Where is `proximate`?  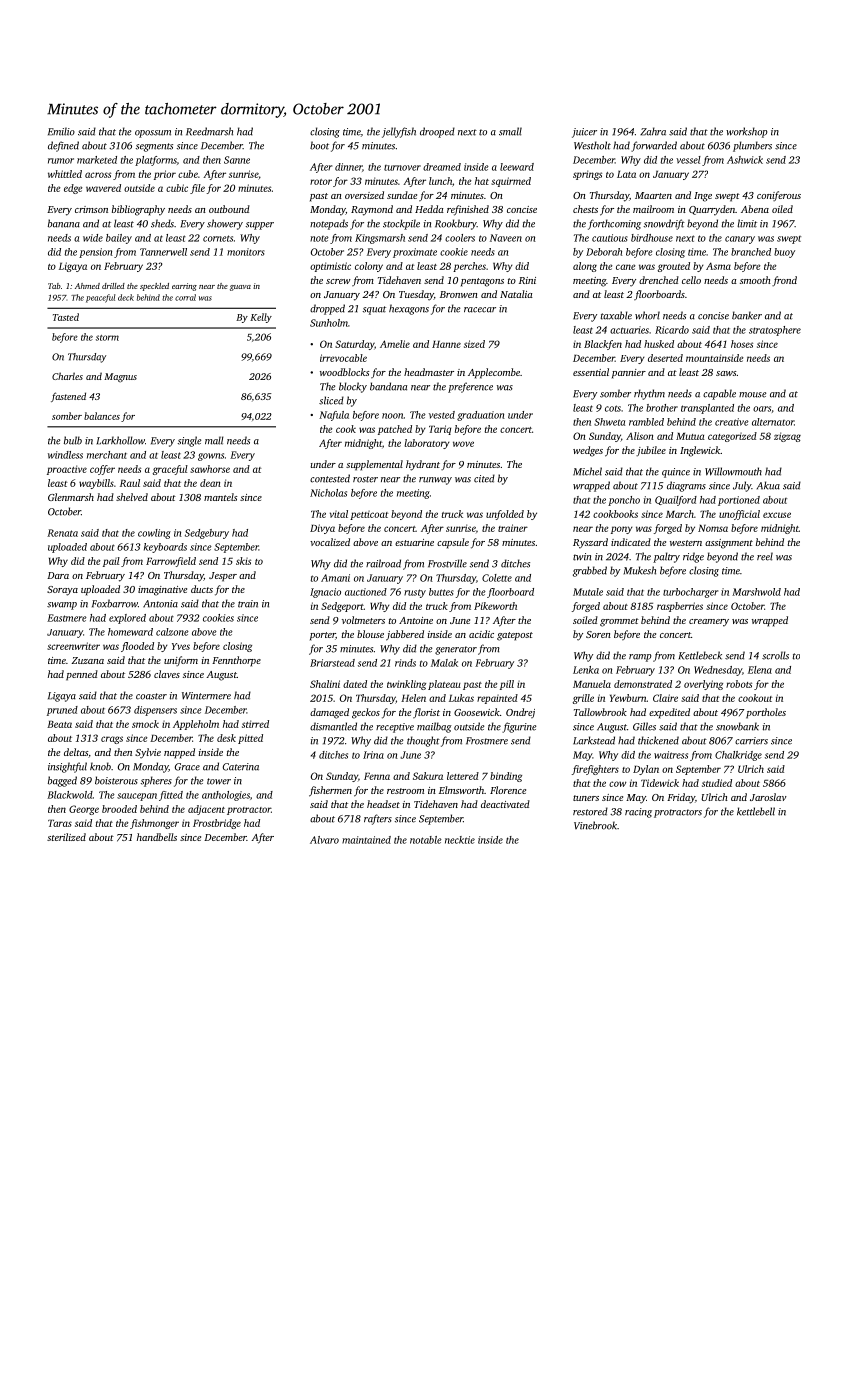
proximate is located at coordinates (415, 253).
